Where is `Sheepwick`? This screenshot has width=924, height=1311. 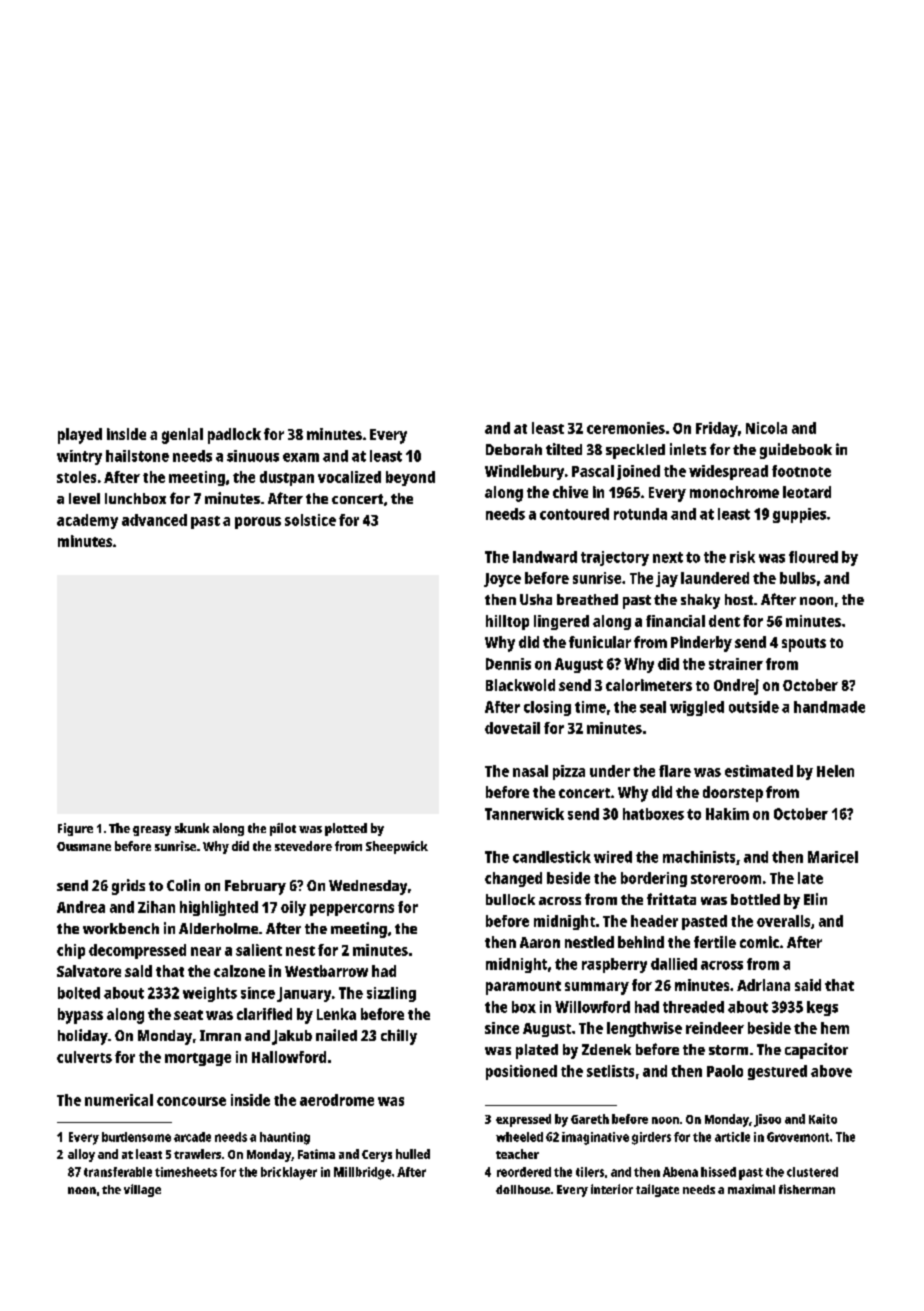 Sheepwick is located at coordinates (397, 847).
